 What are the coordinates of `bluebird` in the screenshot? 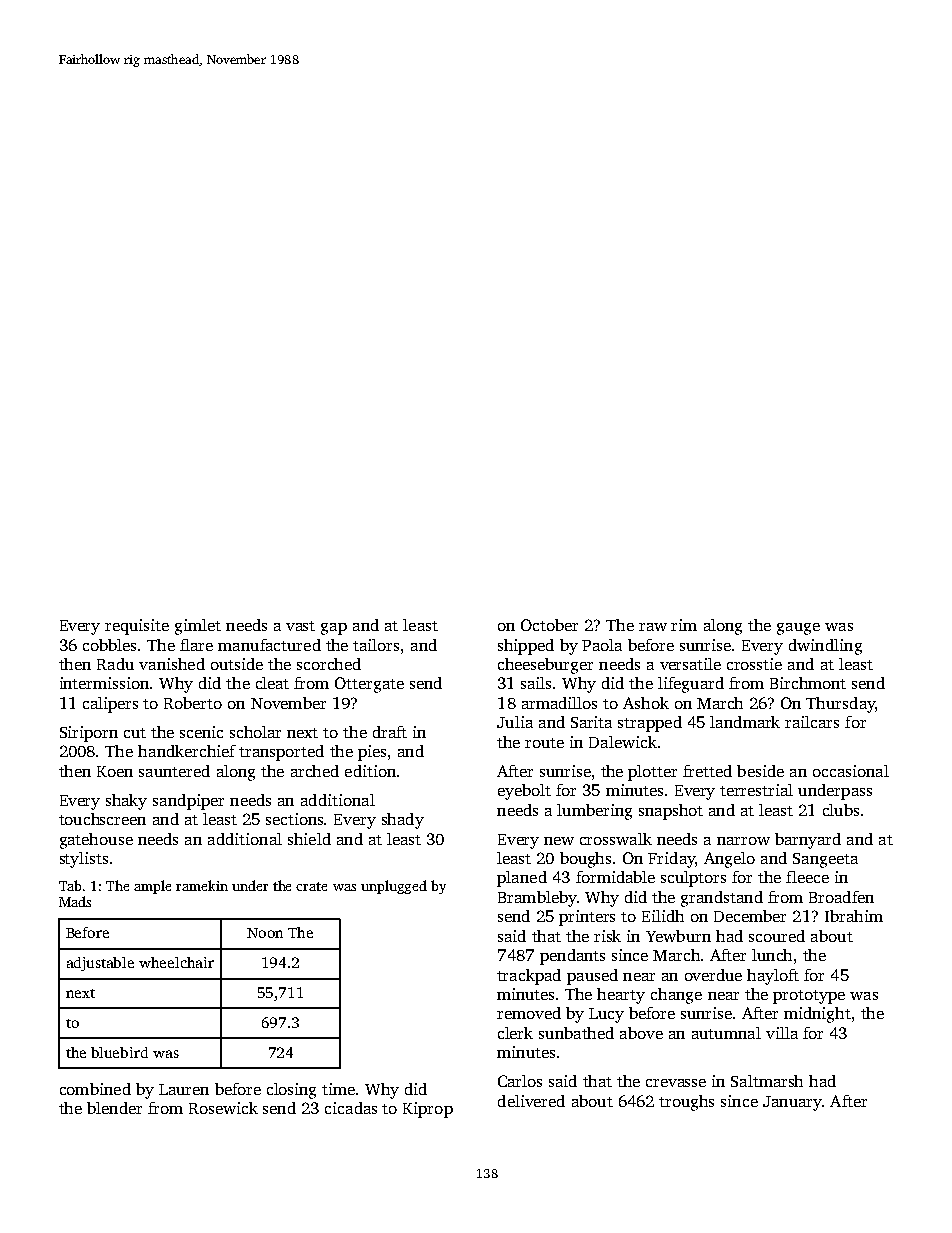 It's located at (119, 1052).
